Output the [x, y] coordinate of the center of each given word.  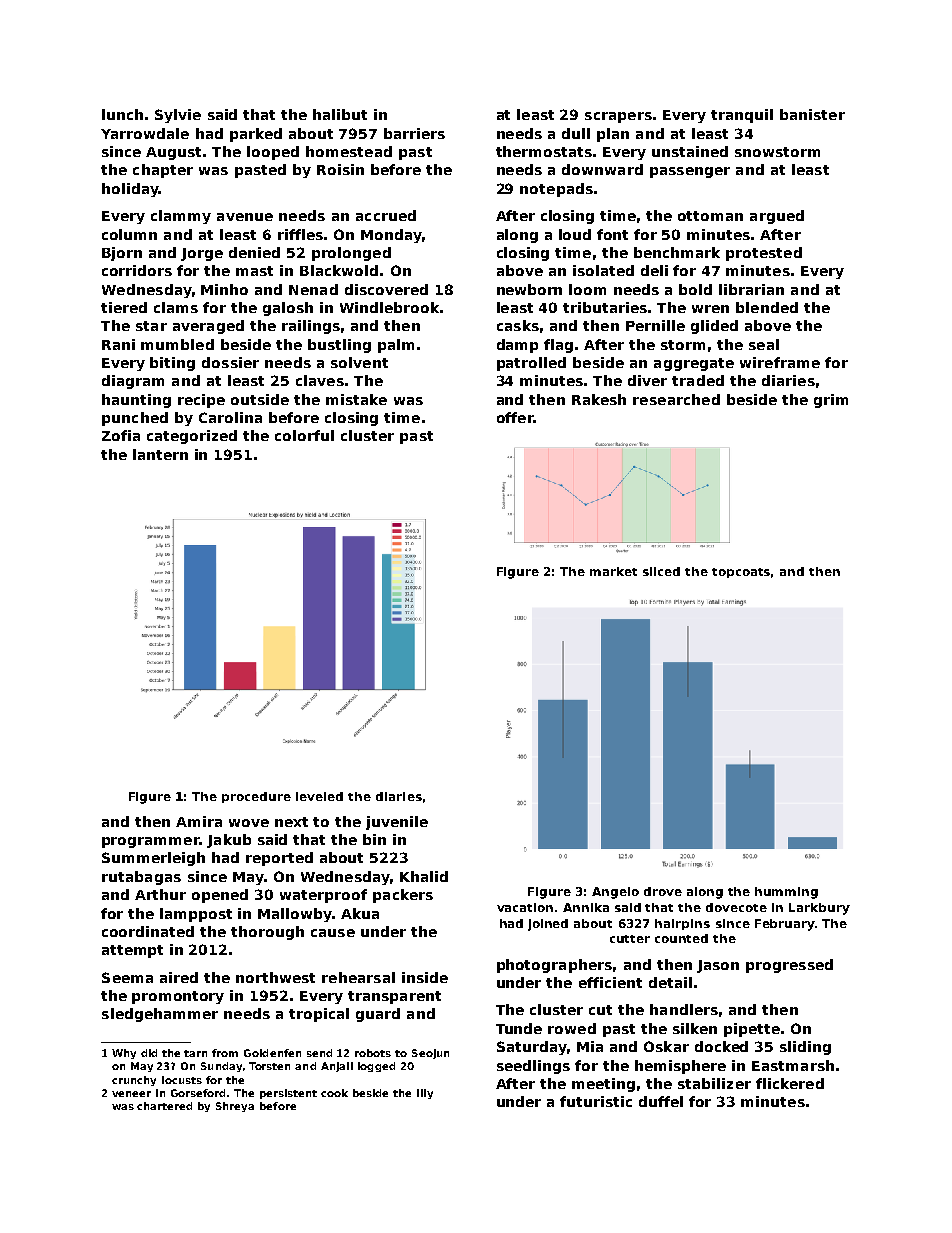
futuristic [596, 1101]
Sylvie [178, 116]
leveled [319, 796]
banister [812, 114]
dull [576, 133]
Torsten [269, 1066]
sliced [661, 571]
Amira [199, 821]
